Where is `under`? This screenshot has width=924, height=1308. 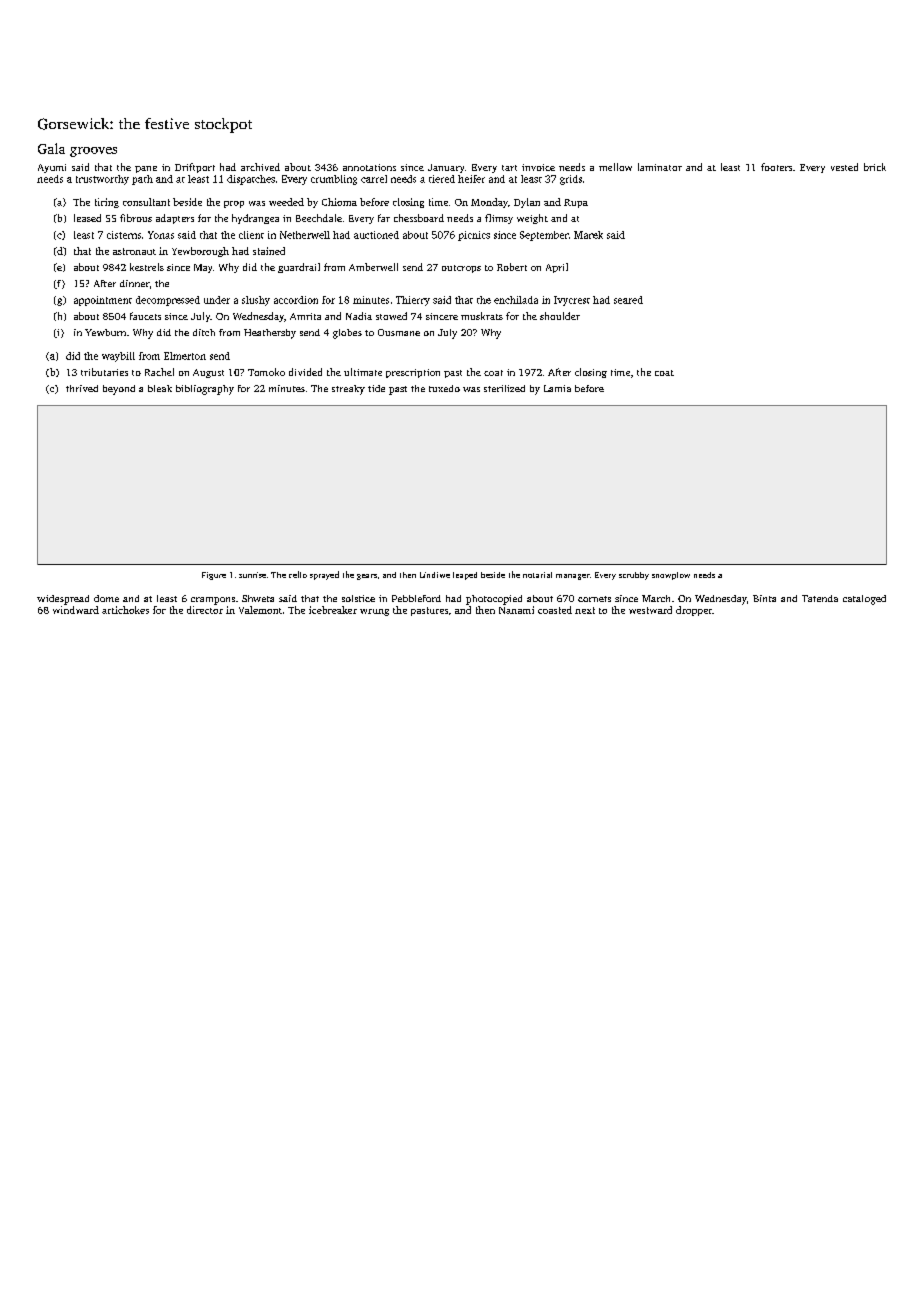
under is located at coordinates (217, 300).
